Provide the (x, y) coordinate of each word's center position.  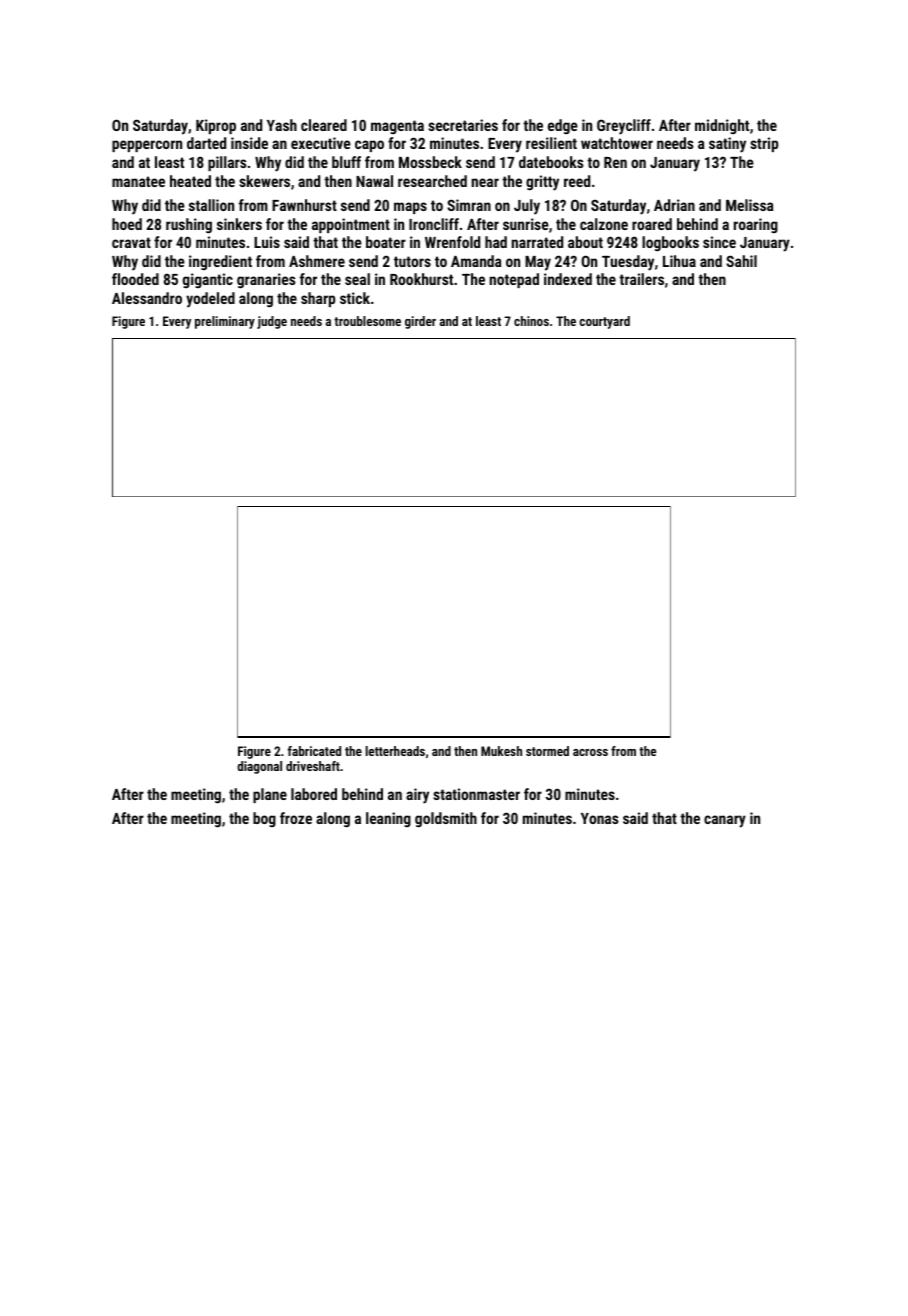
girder (420, 322)
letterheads (395, 751)
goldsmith (446, 820)
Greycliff (624, 127)
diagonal (259, 767)
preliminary (225, 322)
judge (272, 322)
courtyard (604, 322)
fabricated (314, 751)
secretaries (463, 125)
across (590, 752)
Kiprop (216, 126)
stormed (547, 751)
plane (270, 795)
